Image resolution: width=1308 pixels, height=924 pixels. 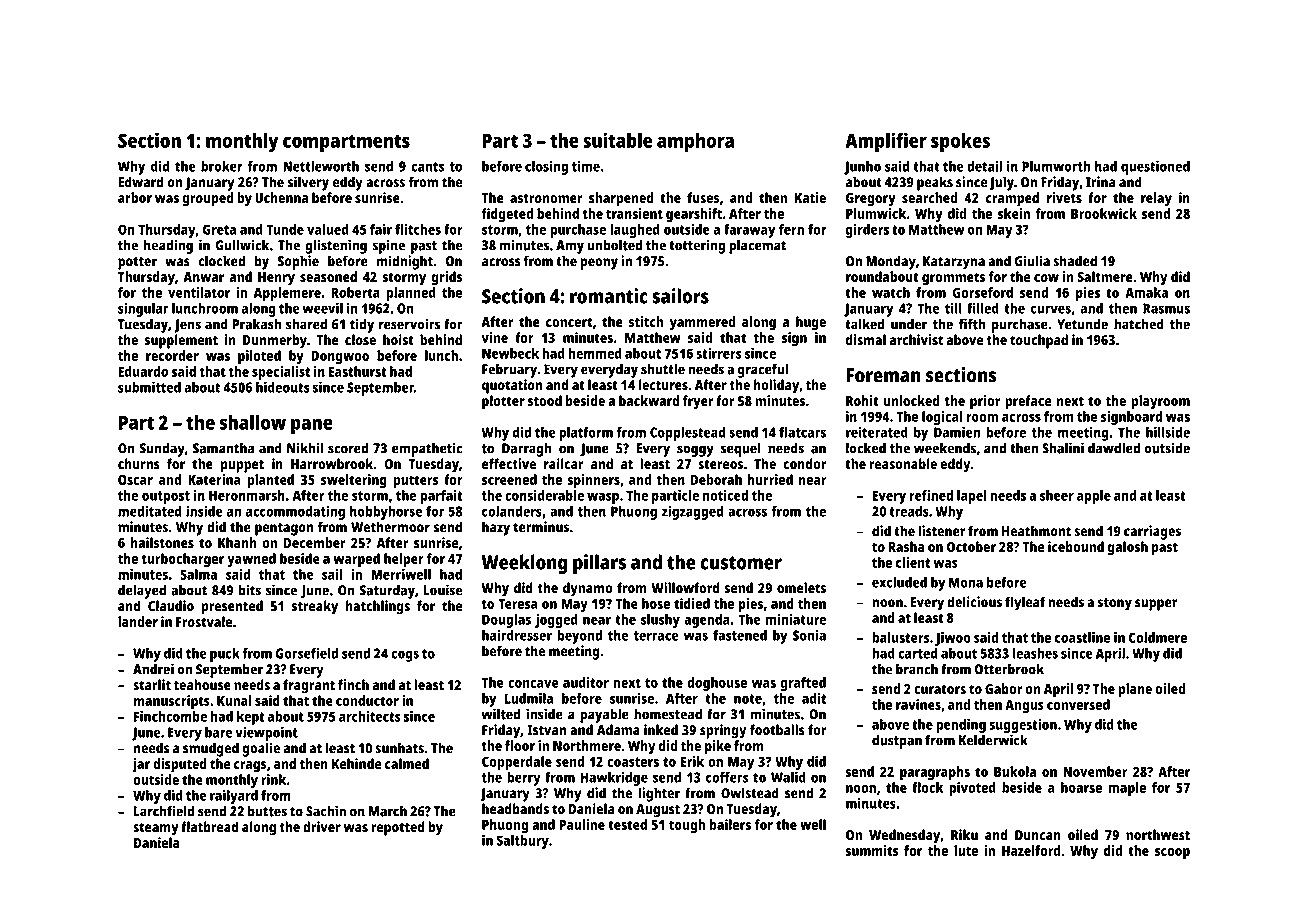 What do you see at coordinates (135, 197) in the image?
I see `arbor` at bounding box center [135, 197].
